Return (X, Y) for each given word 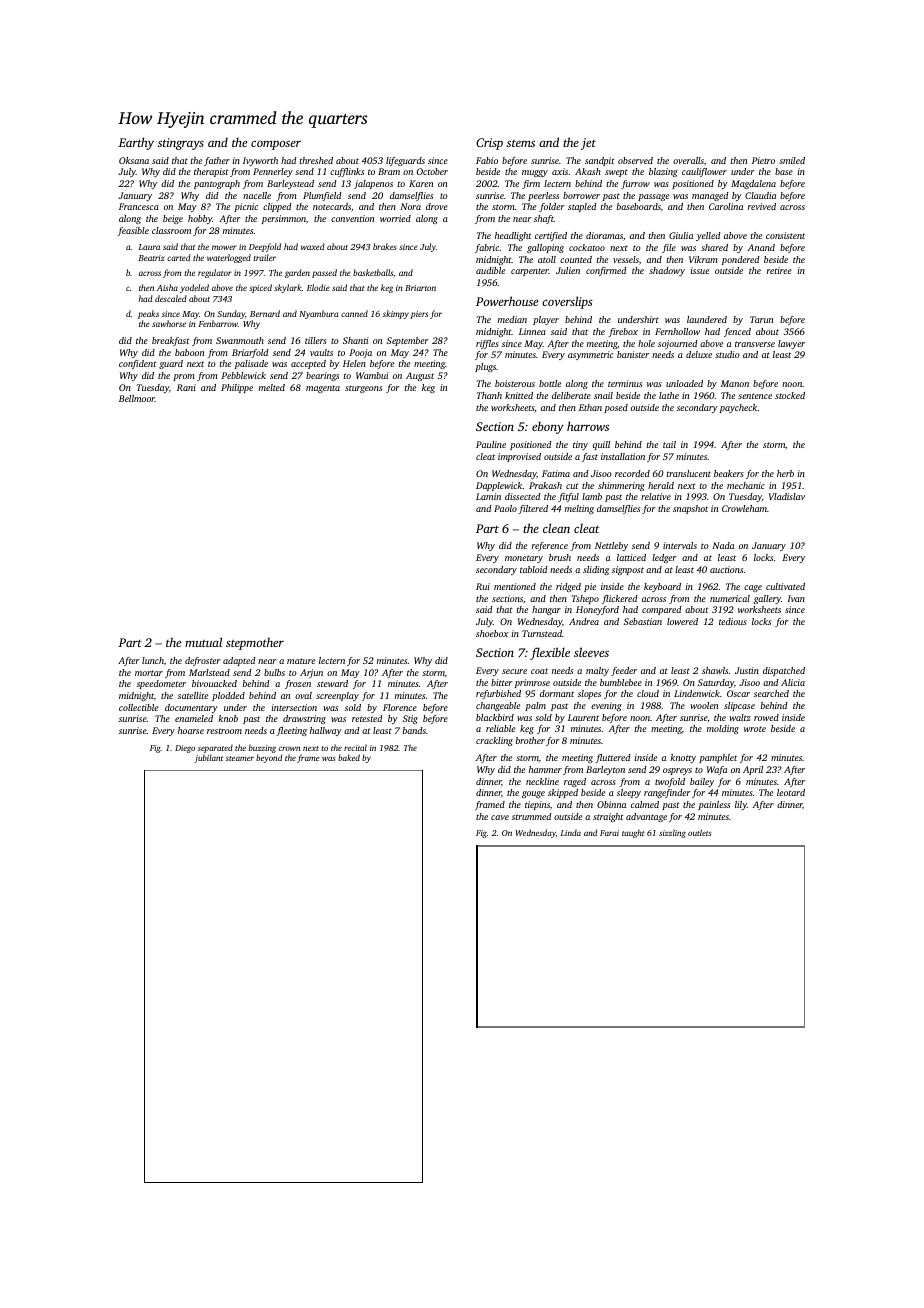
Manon (735, 383)
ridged (568, 587)
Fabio (487, 160)
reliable (500, 728)
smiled (792, 160)
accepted (308, 364)
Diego (185, 749)
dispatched (784, 671)
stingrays (181, 144)
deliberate (571, 395)
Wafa (717, 770)
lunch (153, 660)
